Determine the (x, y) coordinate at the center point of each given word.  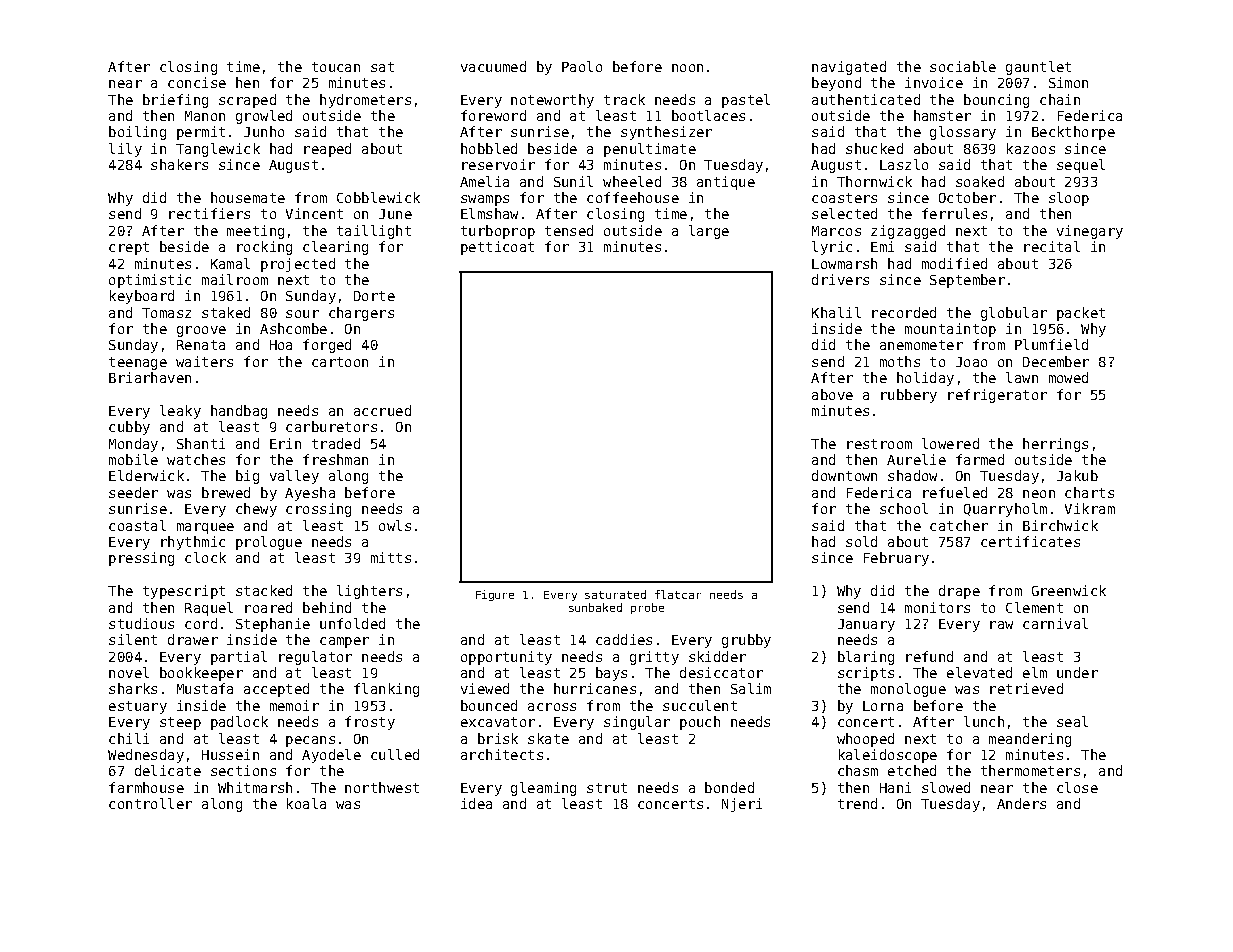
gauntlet (1038, 68)
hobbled (489, 148)
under (1077, 672)
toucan (336, 67)
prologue (269, 543)
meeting (255, 232)
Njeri (742, 805)
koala (306, 803)
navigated (849, 68)
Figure (495, 595)
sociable (963, 66)
